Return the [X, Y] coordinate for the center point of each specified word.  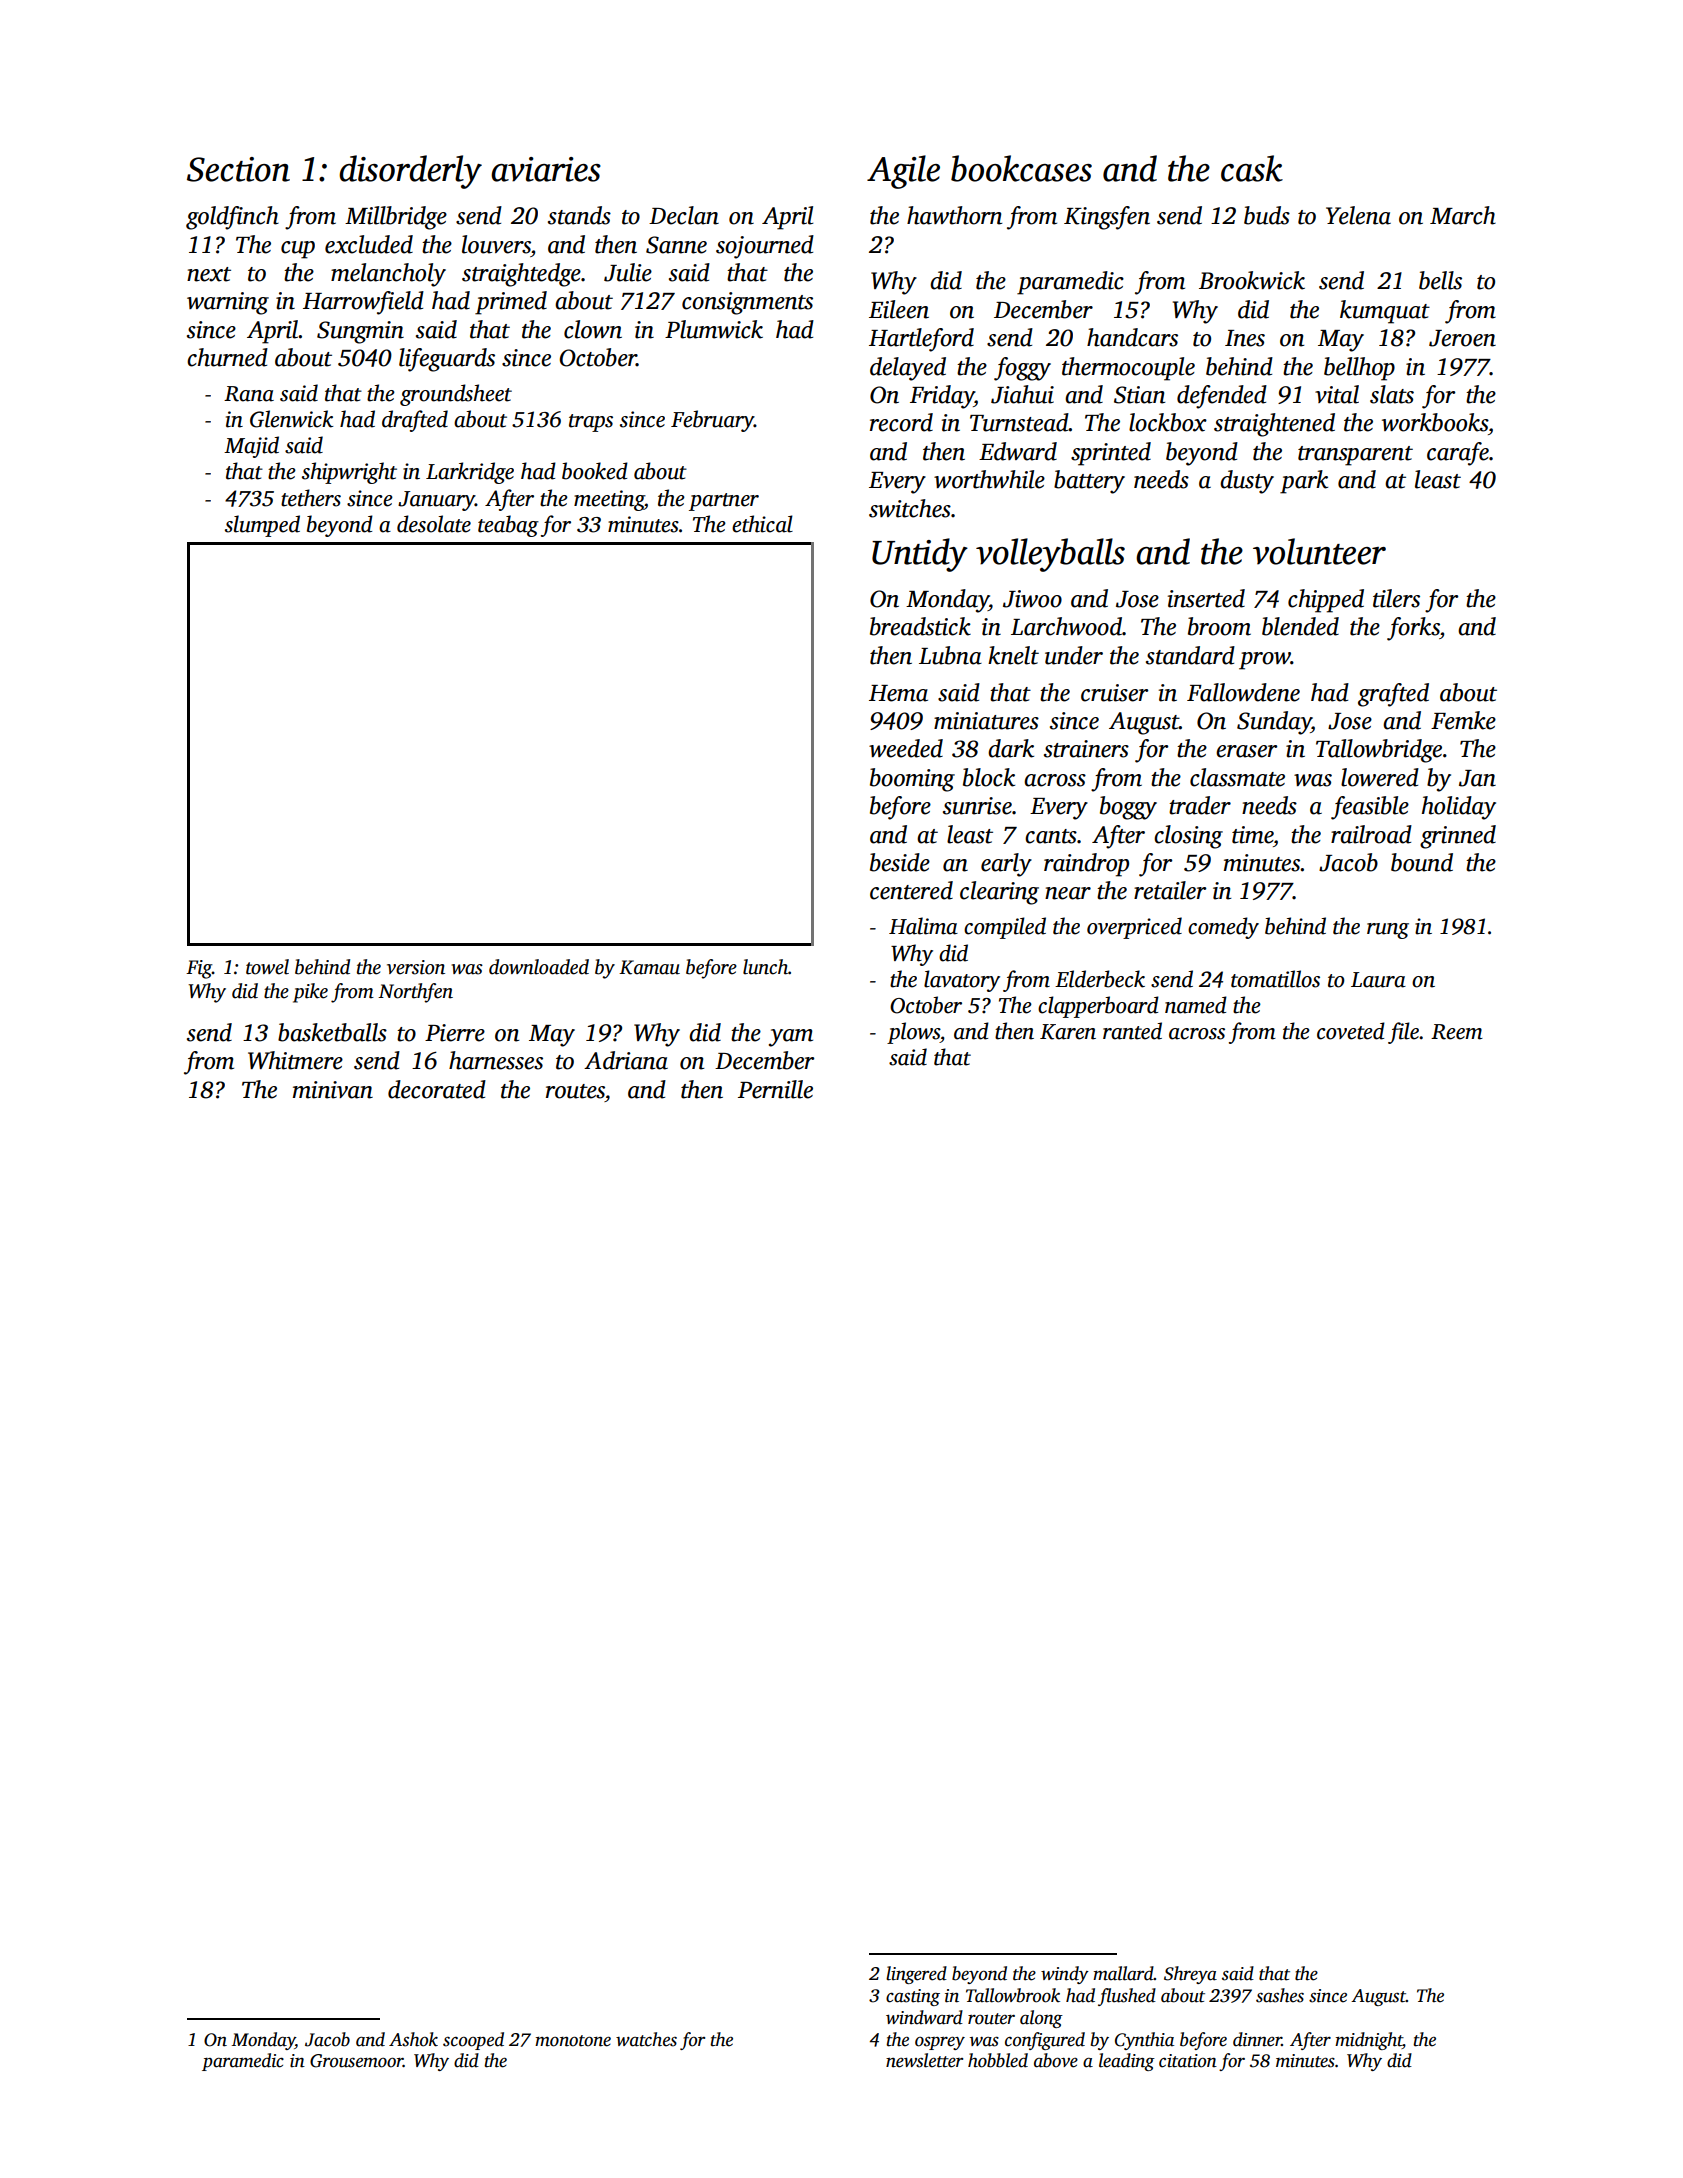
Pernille [775, 1089]
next [209, 274]
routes [575, 1091]
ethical [762, 524]
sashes [1280, 1995]
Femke [1463, 720]
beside [900, 862]
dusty [1247, 482]
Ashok [413, 2039]
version [416, 967]
